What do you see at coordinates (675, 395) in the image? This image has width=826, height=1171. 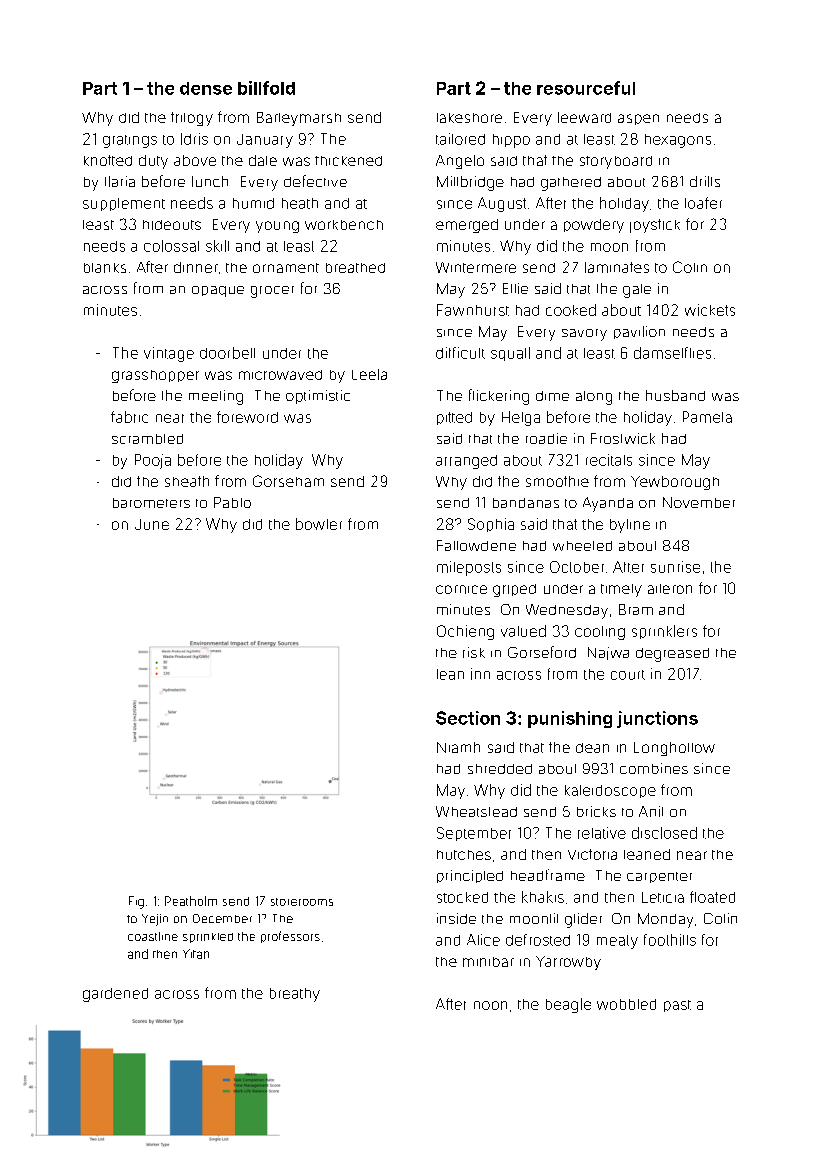 I see `husband` at bounding box center [675, 395].
